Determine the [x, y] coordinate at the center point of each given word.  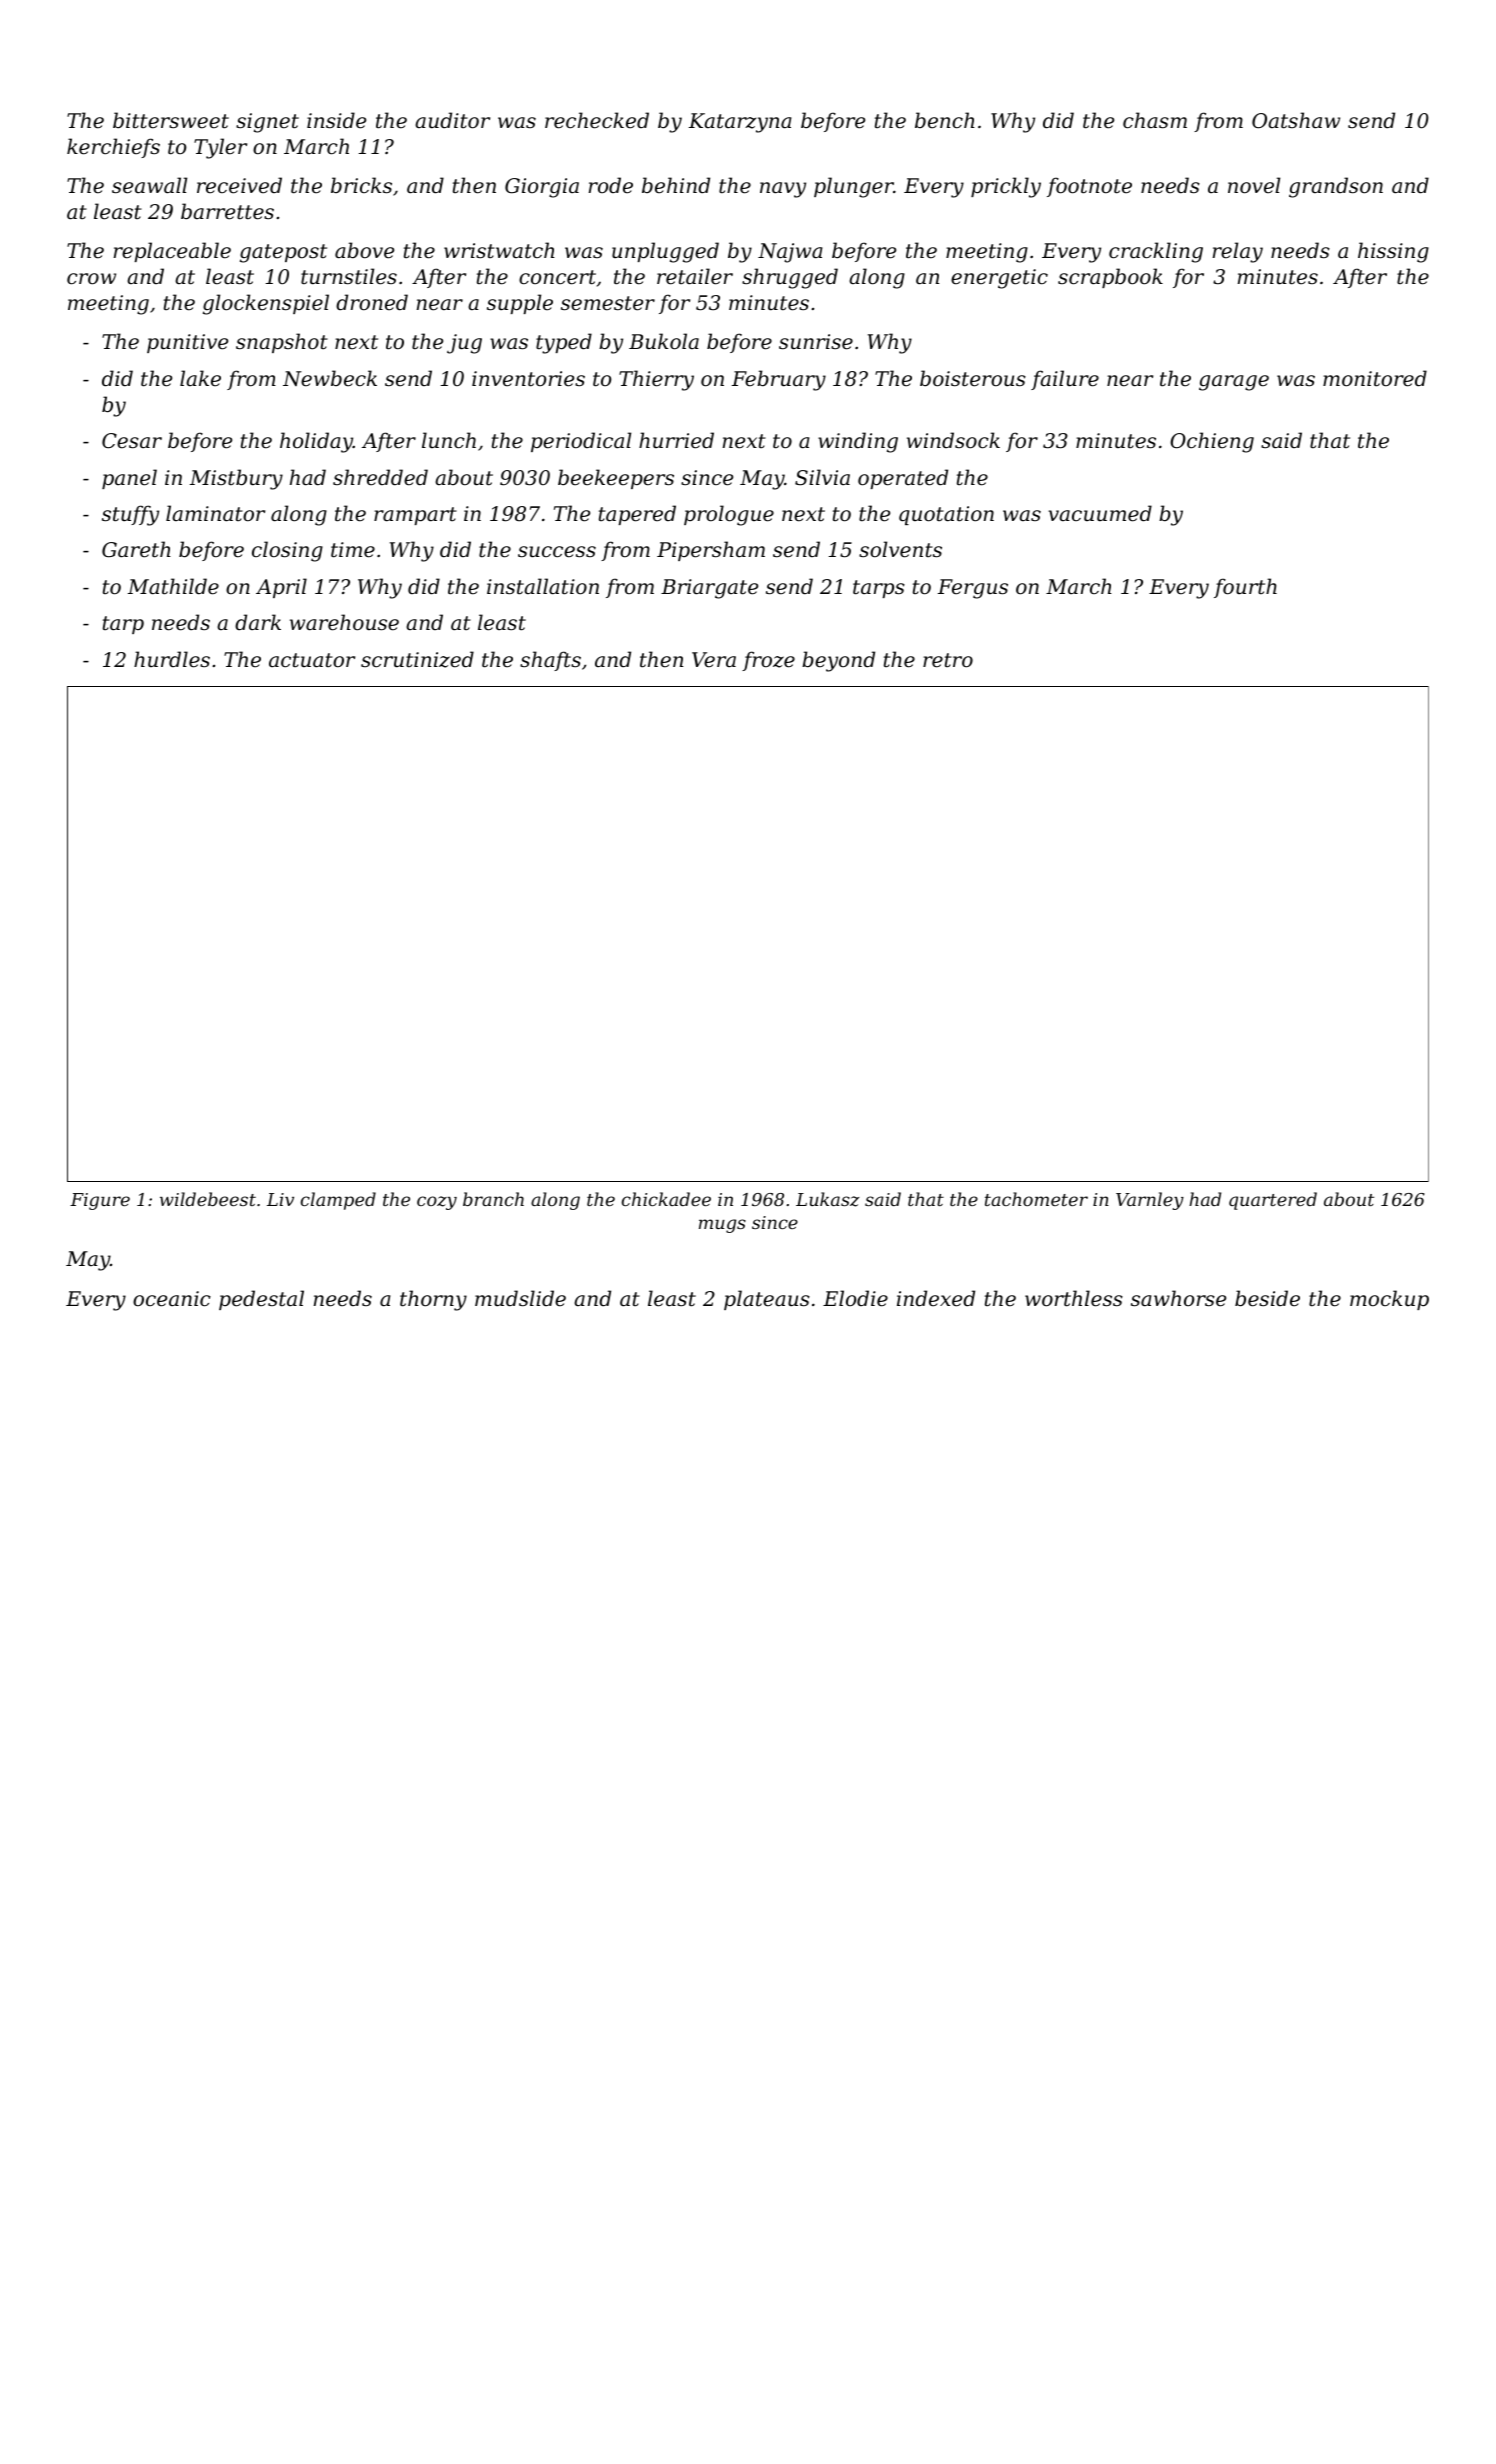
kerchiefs [113, 148]
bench [945, 120]
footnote [1089, 187]
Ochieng [1212, 442]
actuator [312, 660]
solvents [900, 549]
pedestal [261, 1300]
